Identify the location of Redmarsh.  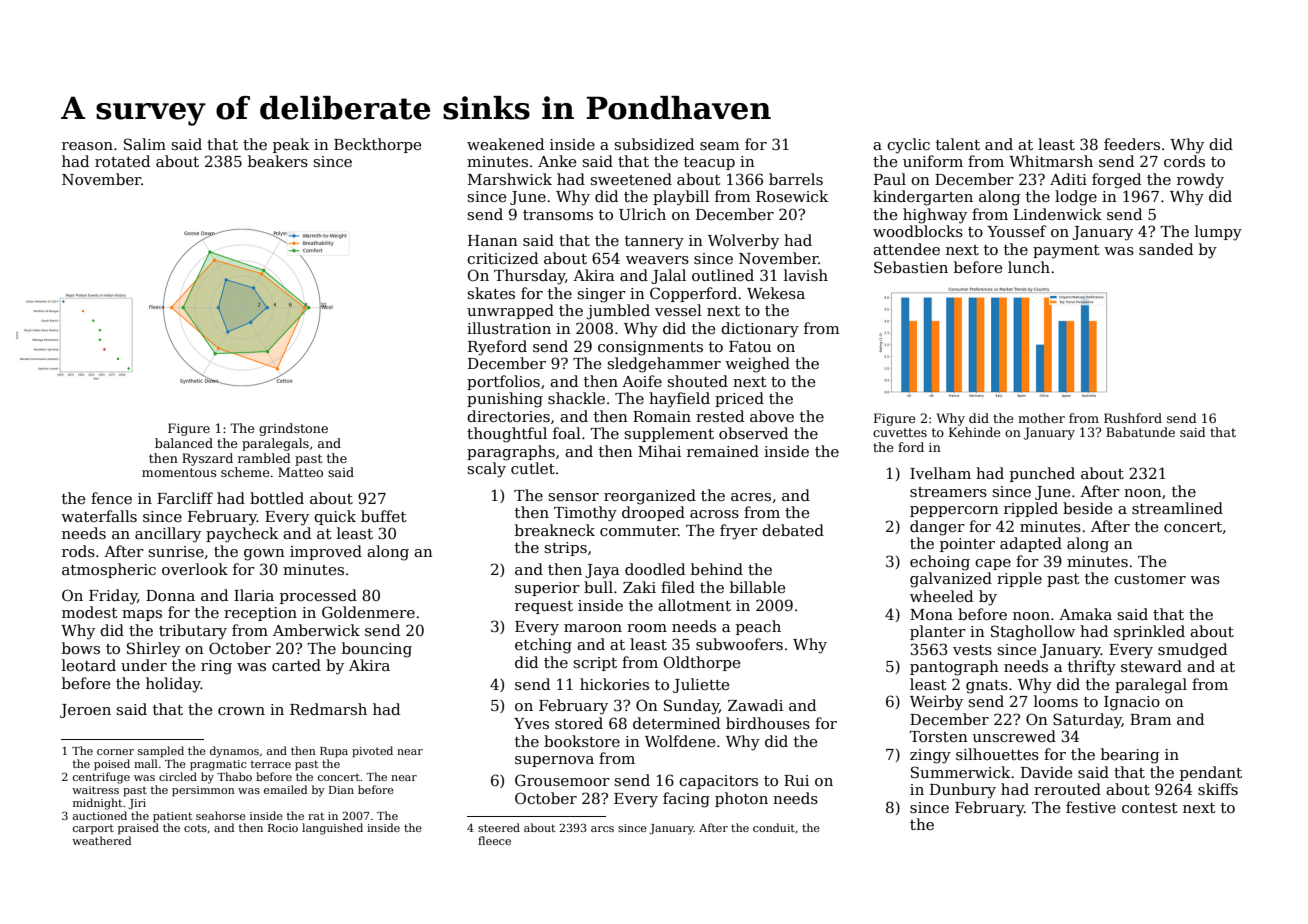
(328, 709).
